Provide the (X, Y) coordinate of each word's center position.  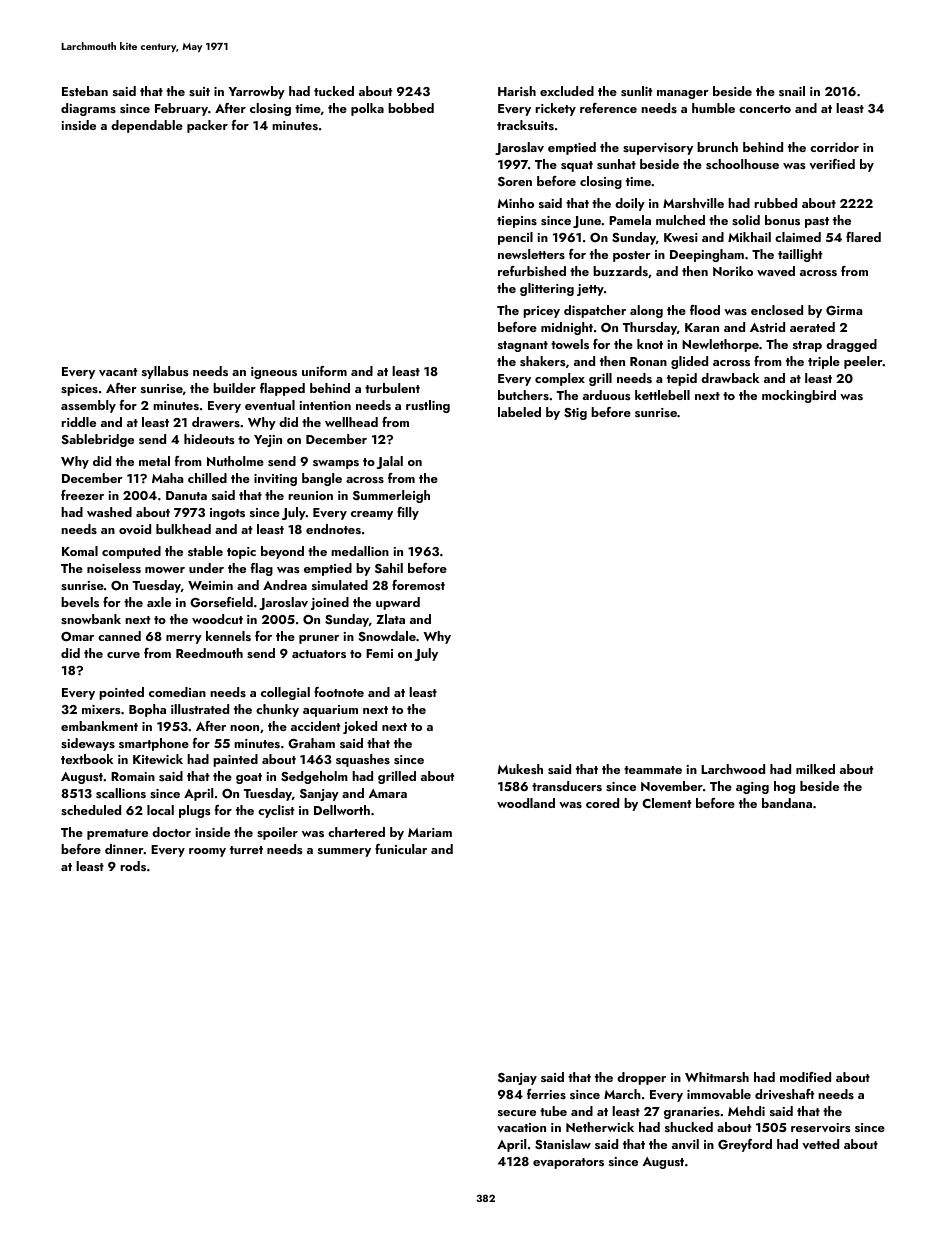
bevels (80, 602)
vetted (820, 1144)
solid (746, 220)
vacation (521, 1128)
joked (360, 727)
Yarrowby (257, 92)
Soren (515, 182)
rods (133, 866)
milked (815, 769)
